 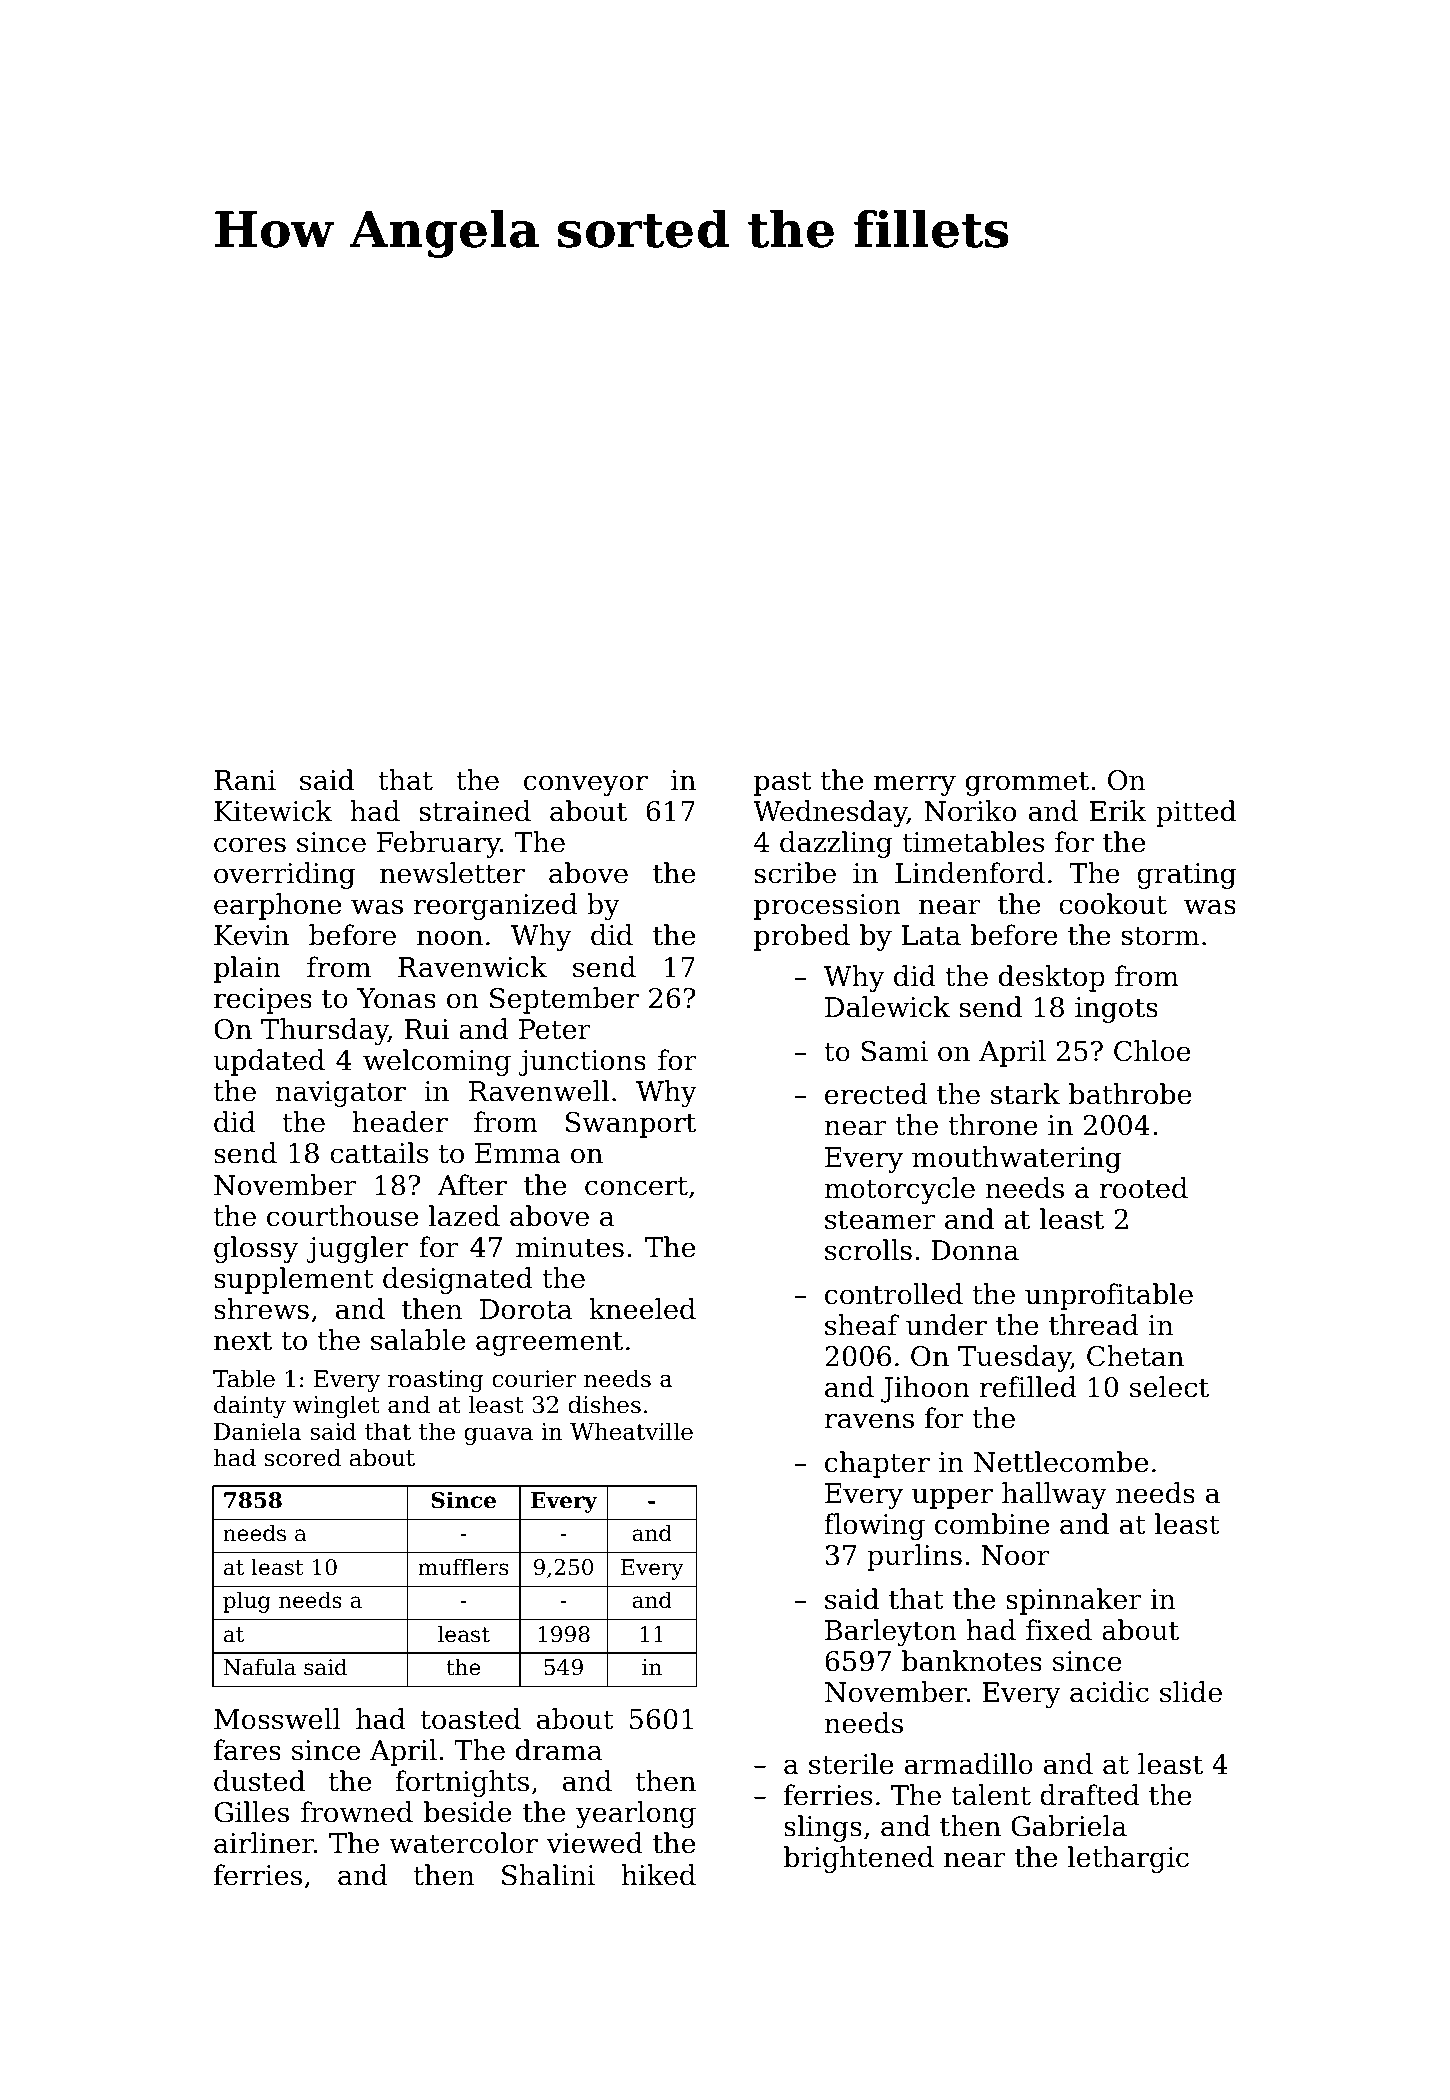 I want to click on conveyor, so click(x=586, y=785).
